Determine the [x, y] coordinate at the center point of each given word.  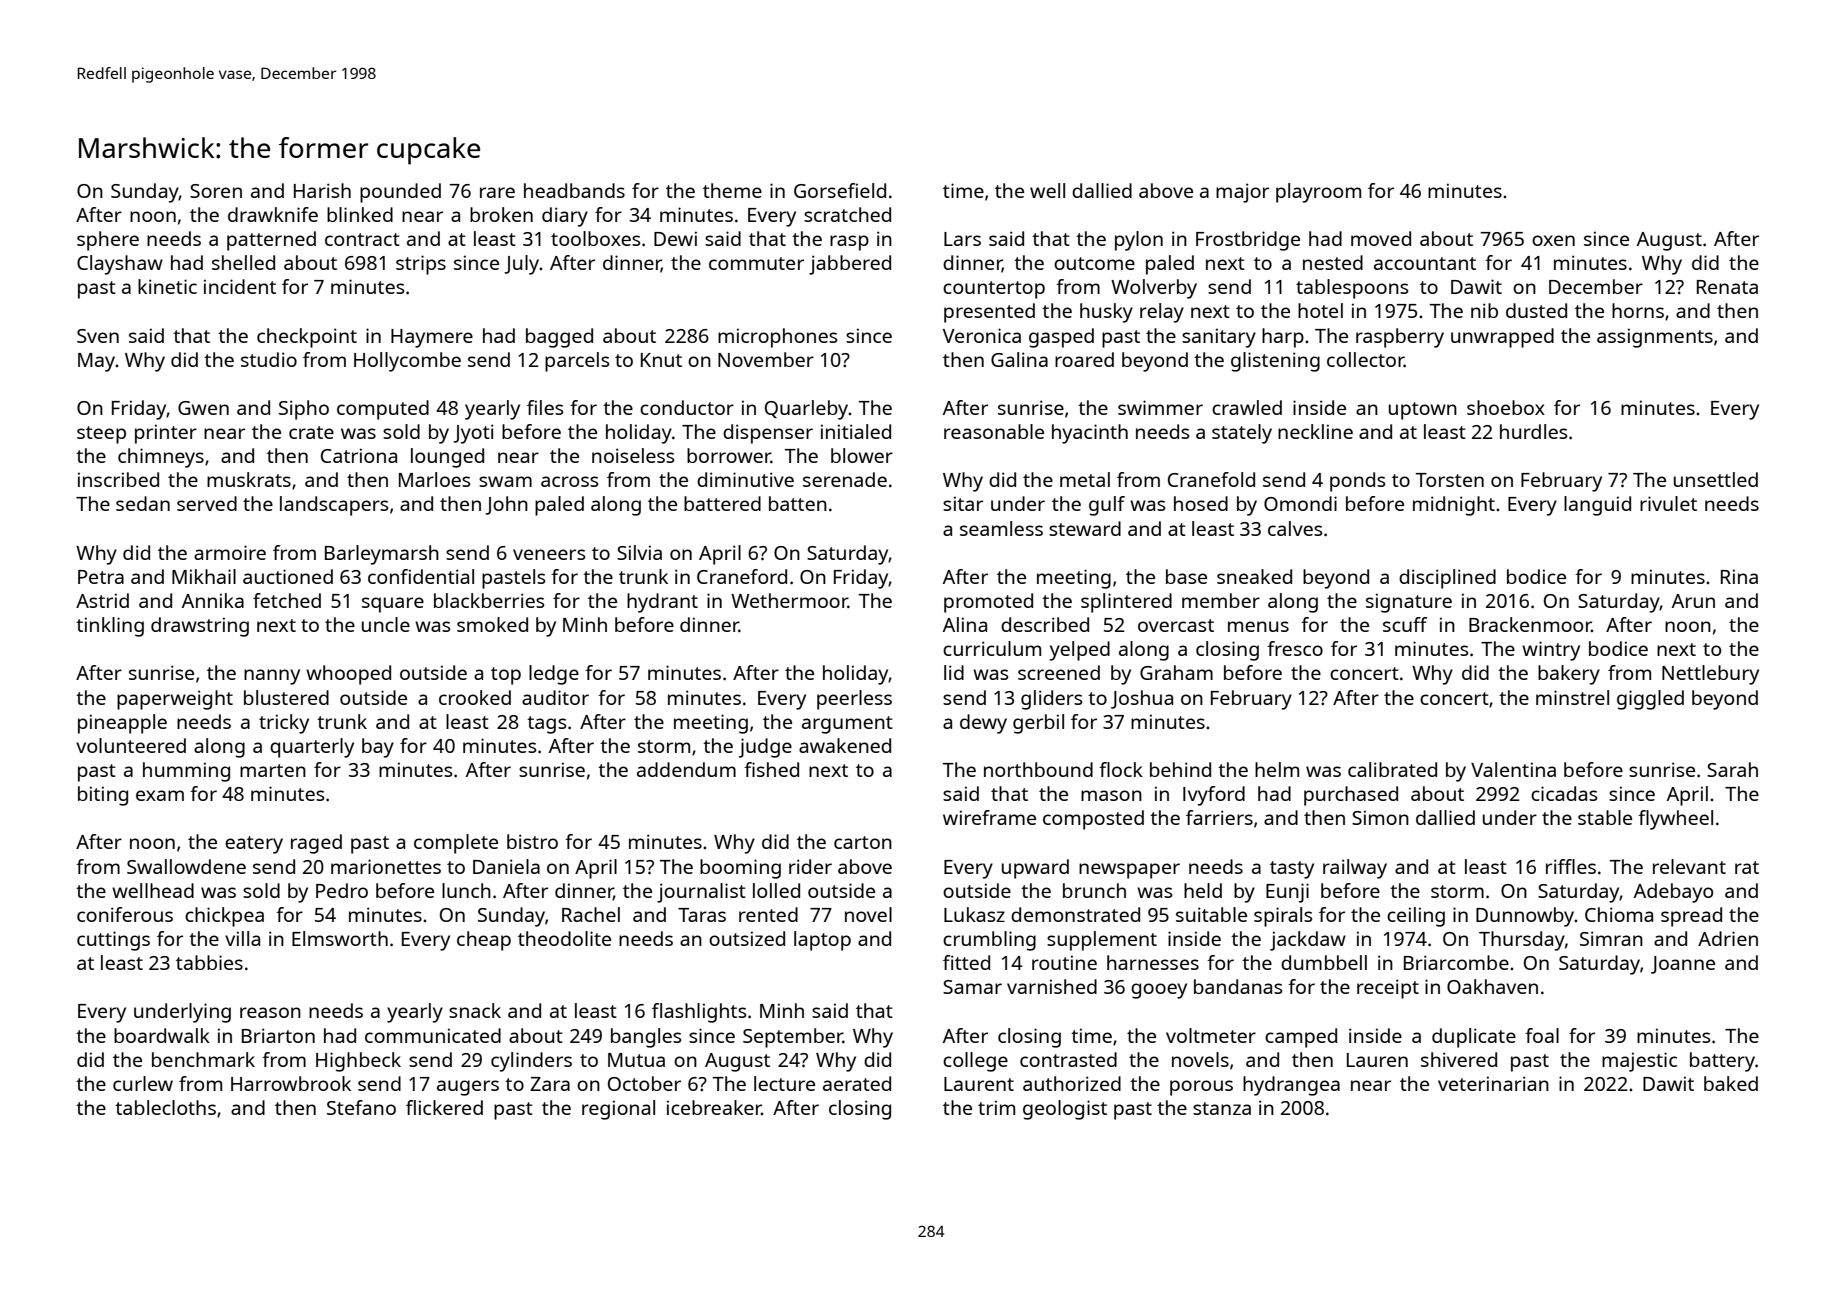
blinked [360, 214]
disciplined [1447, 579]
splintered [1126, 603]
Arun [1693, 601]
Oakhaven [1492, 986]
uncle [386, 624]
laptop [822, 941]
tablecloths [165, 1107]
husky [1106, 313]
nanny [272, 677]
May [97, 362]
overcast [1176, 625]
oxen [1553, 240]
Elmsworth [340, 938]
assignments [1655, 338]
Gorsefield [840, 190]
